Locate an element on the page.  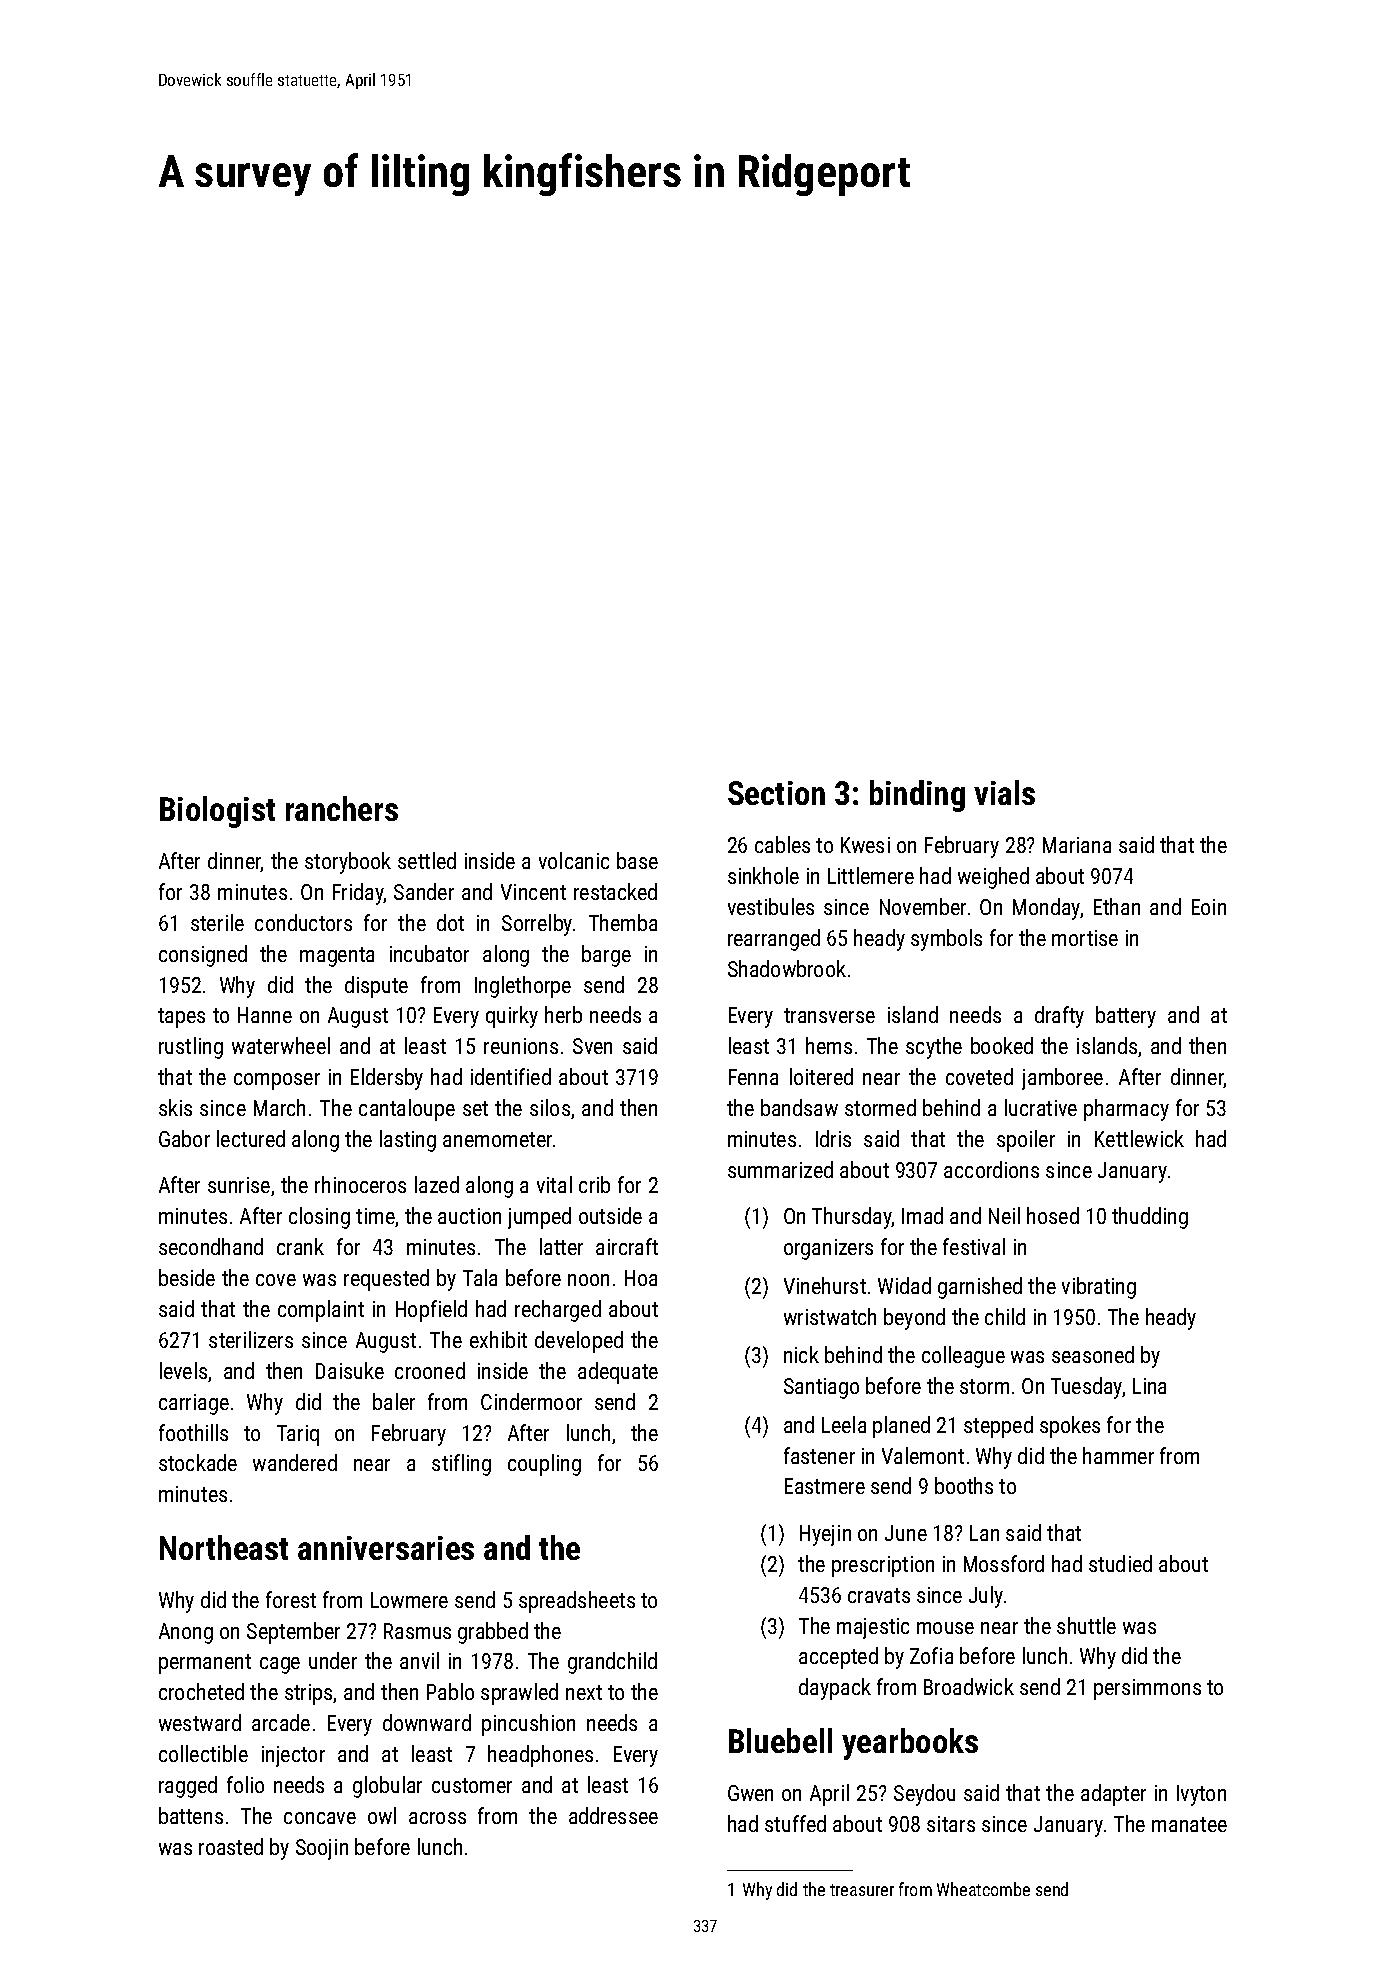
Section is located at coordinates (776, 793).
